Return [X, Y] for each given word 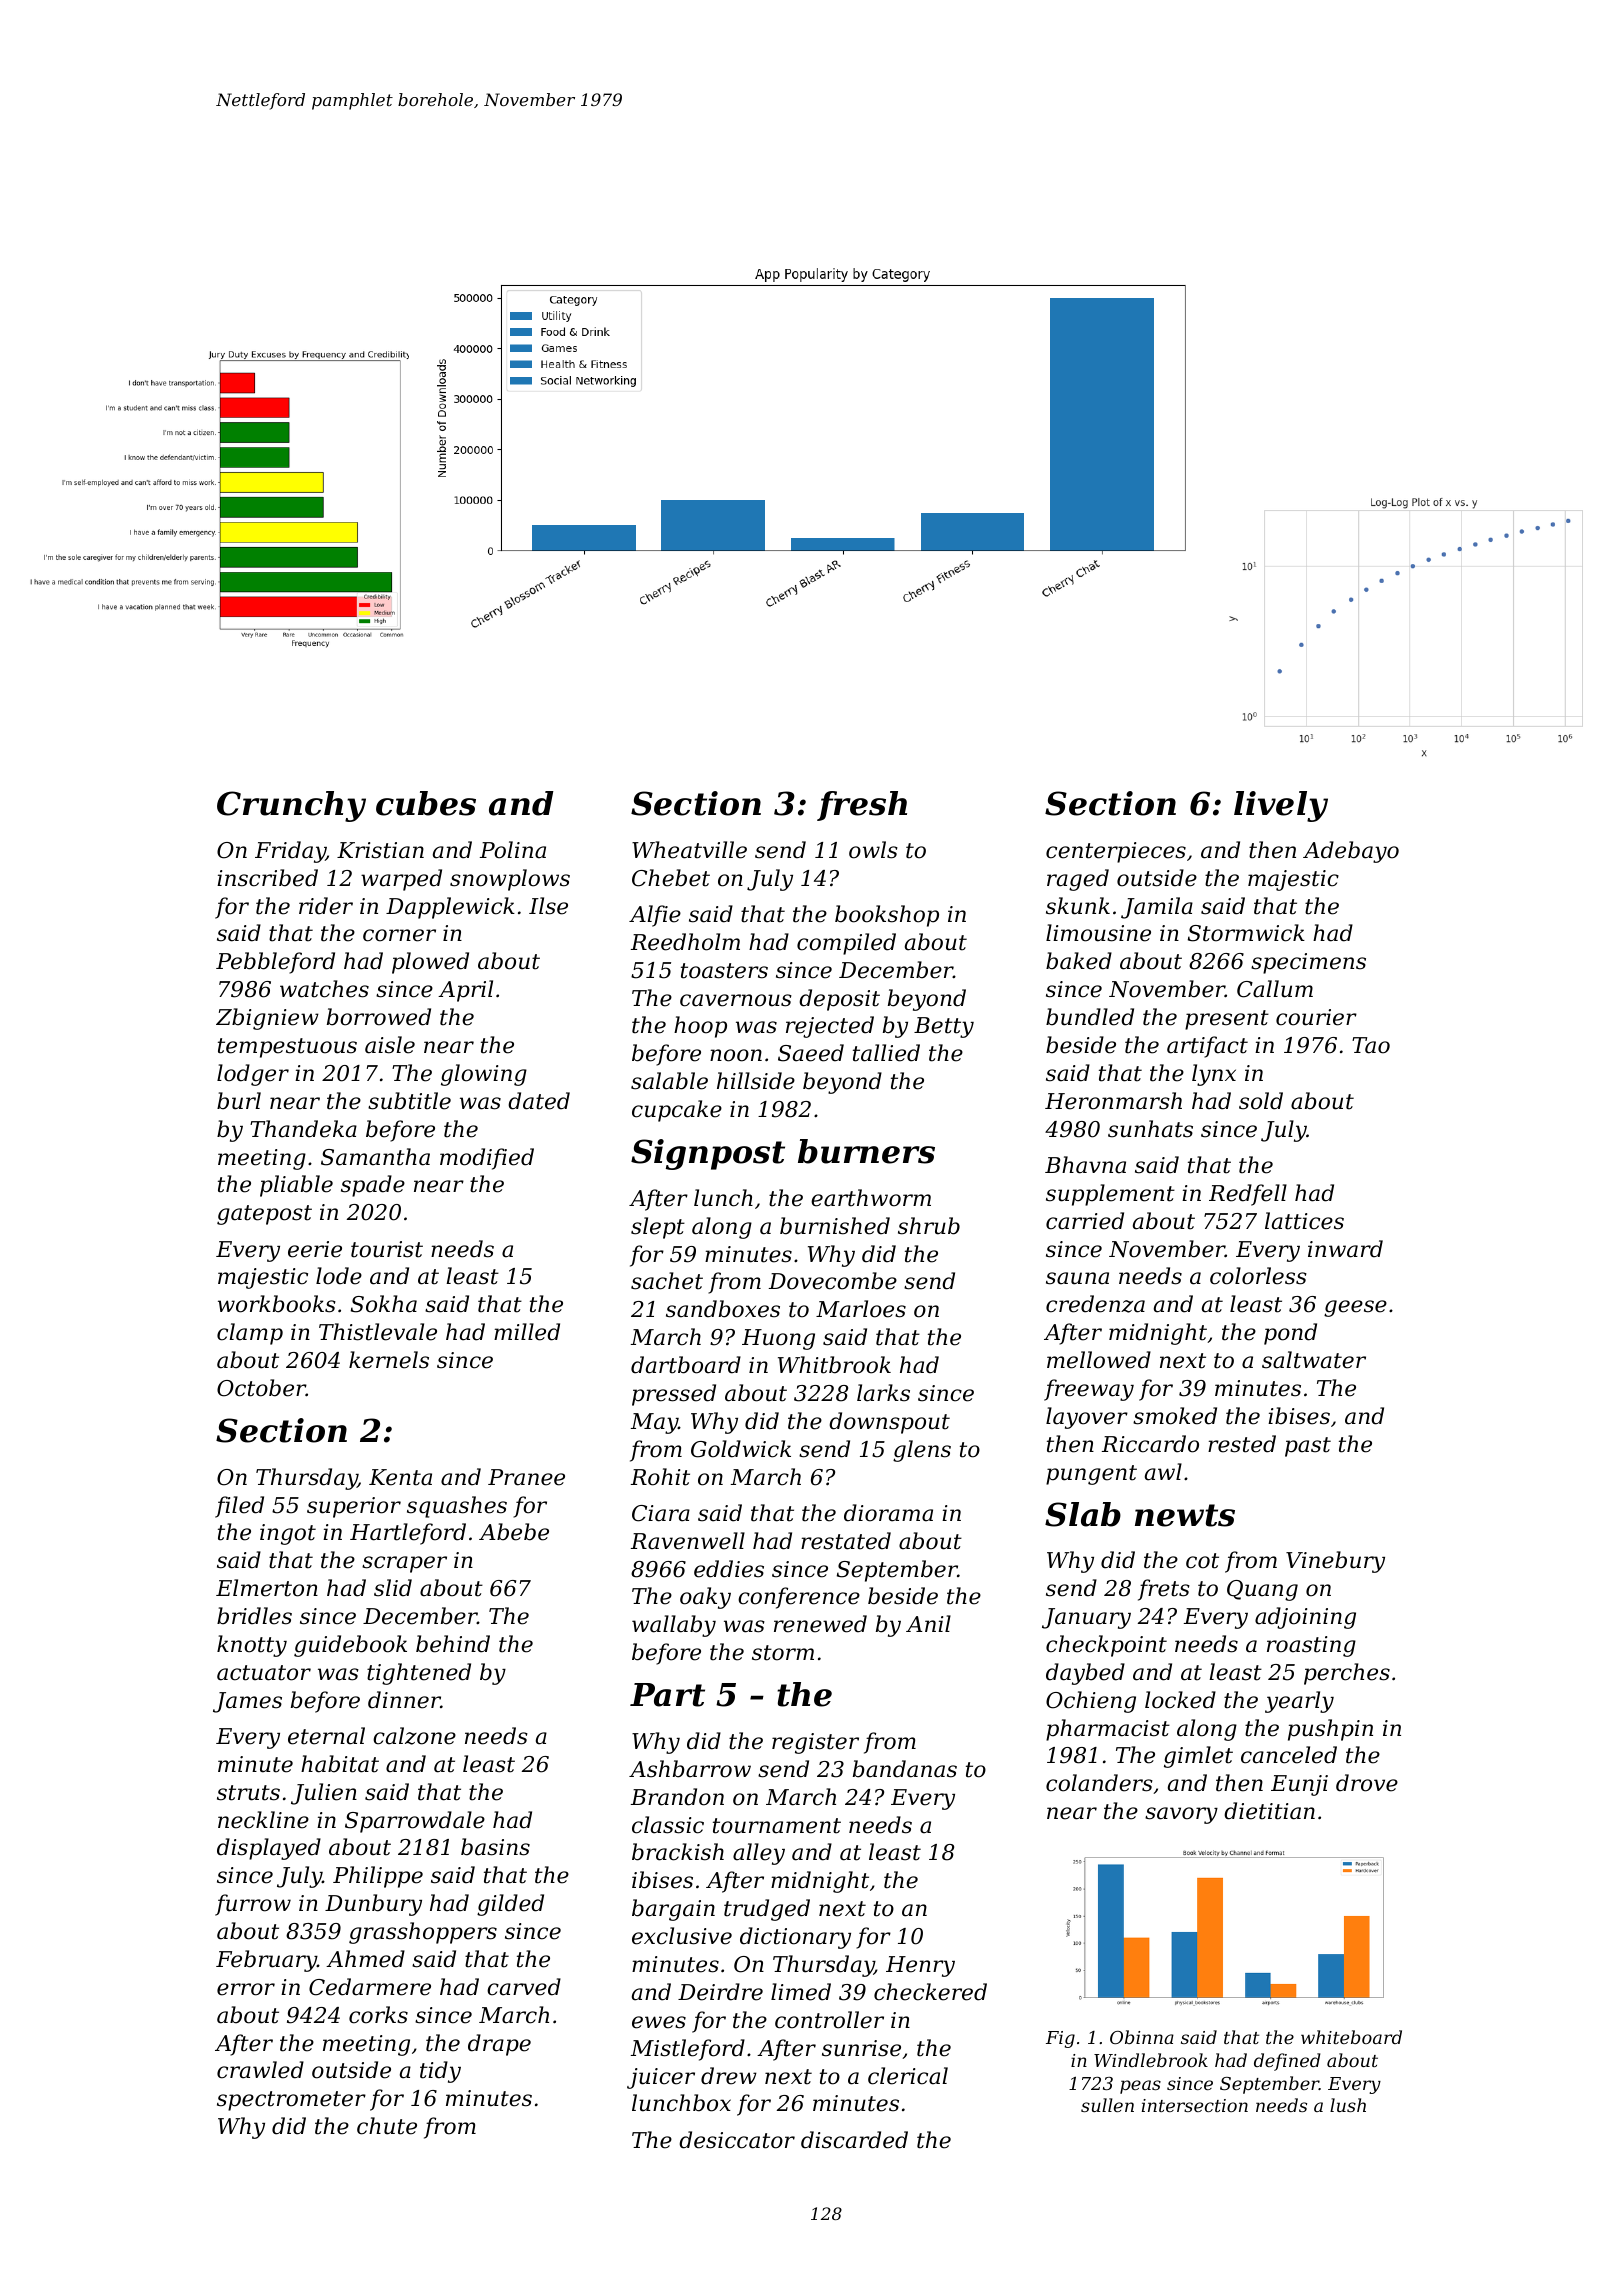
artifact [1207, 1047]
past [1308, 1447]
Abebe [514, 1532]
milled [527, 1332]
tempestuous [287, 1048]
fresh [862, 806]
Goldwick [741, 1449]
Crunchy [291, 806]
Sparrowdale [415, 1822]
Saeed [811, 1053]
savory [1181, 1815]
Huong [778, 1339]
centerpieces [1116, 852]
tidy [440, 2072]
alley [759, 1854]
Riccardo [1150, 1444]
